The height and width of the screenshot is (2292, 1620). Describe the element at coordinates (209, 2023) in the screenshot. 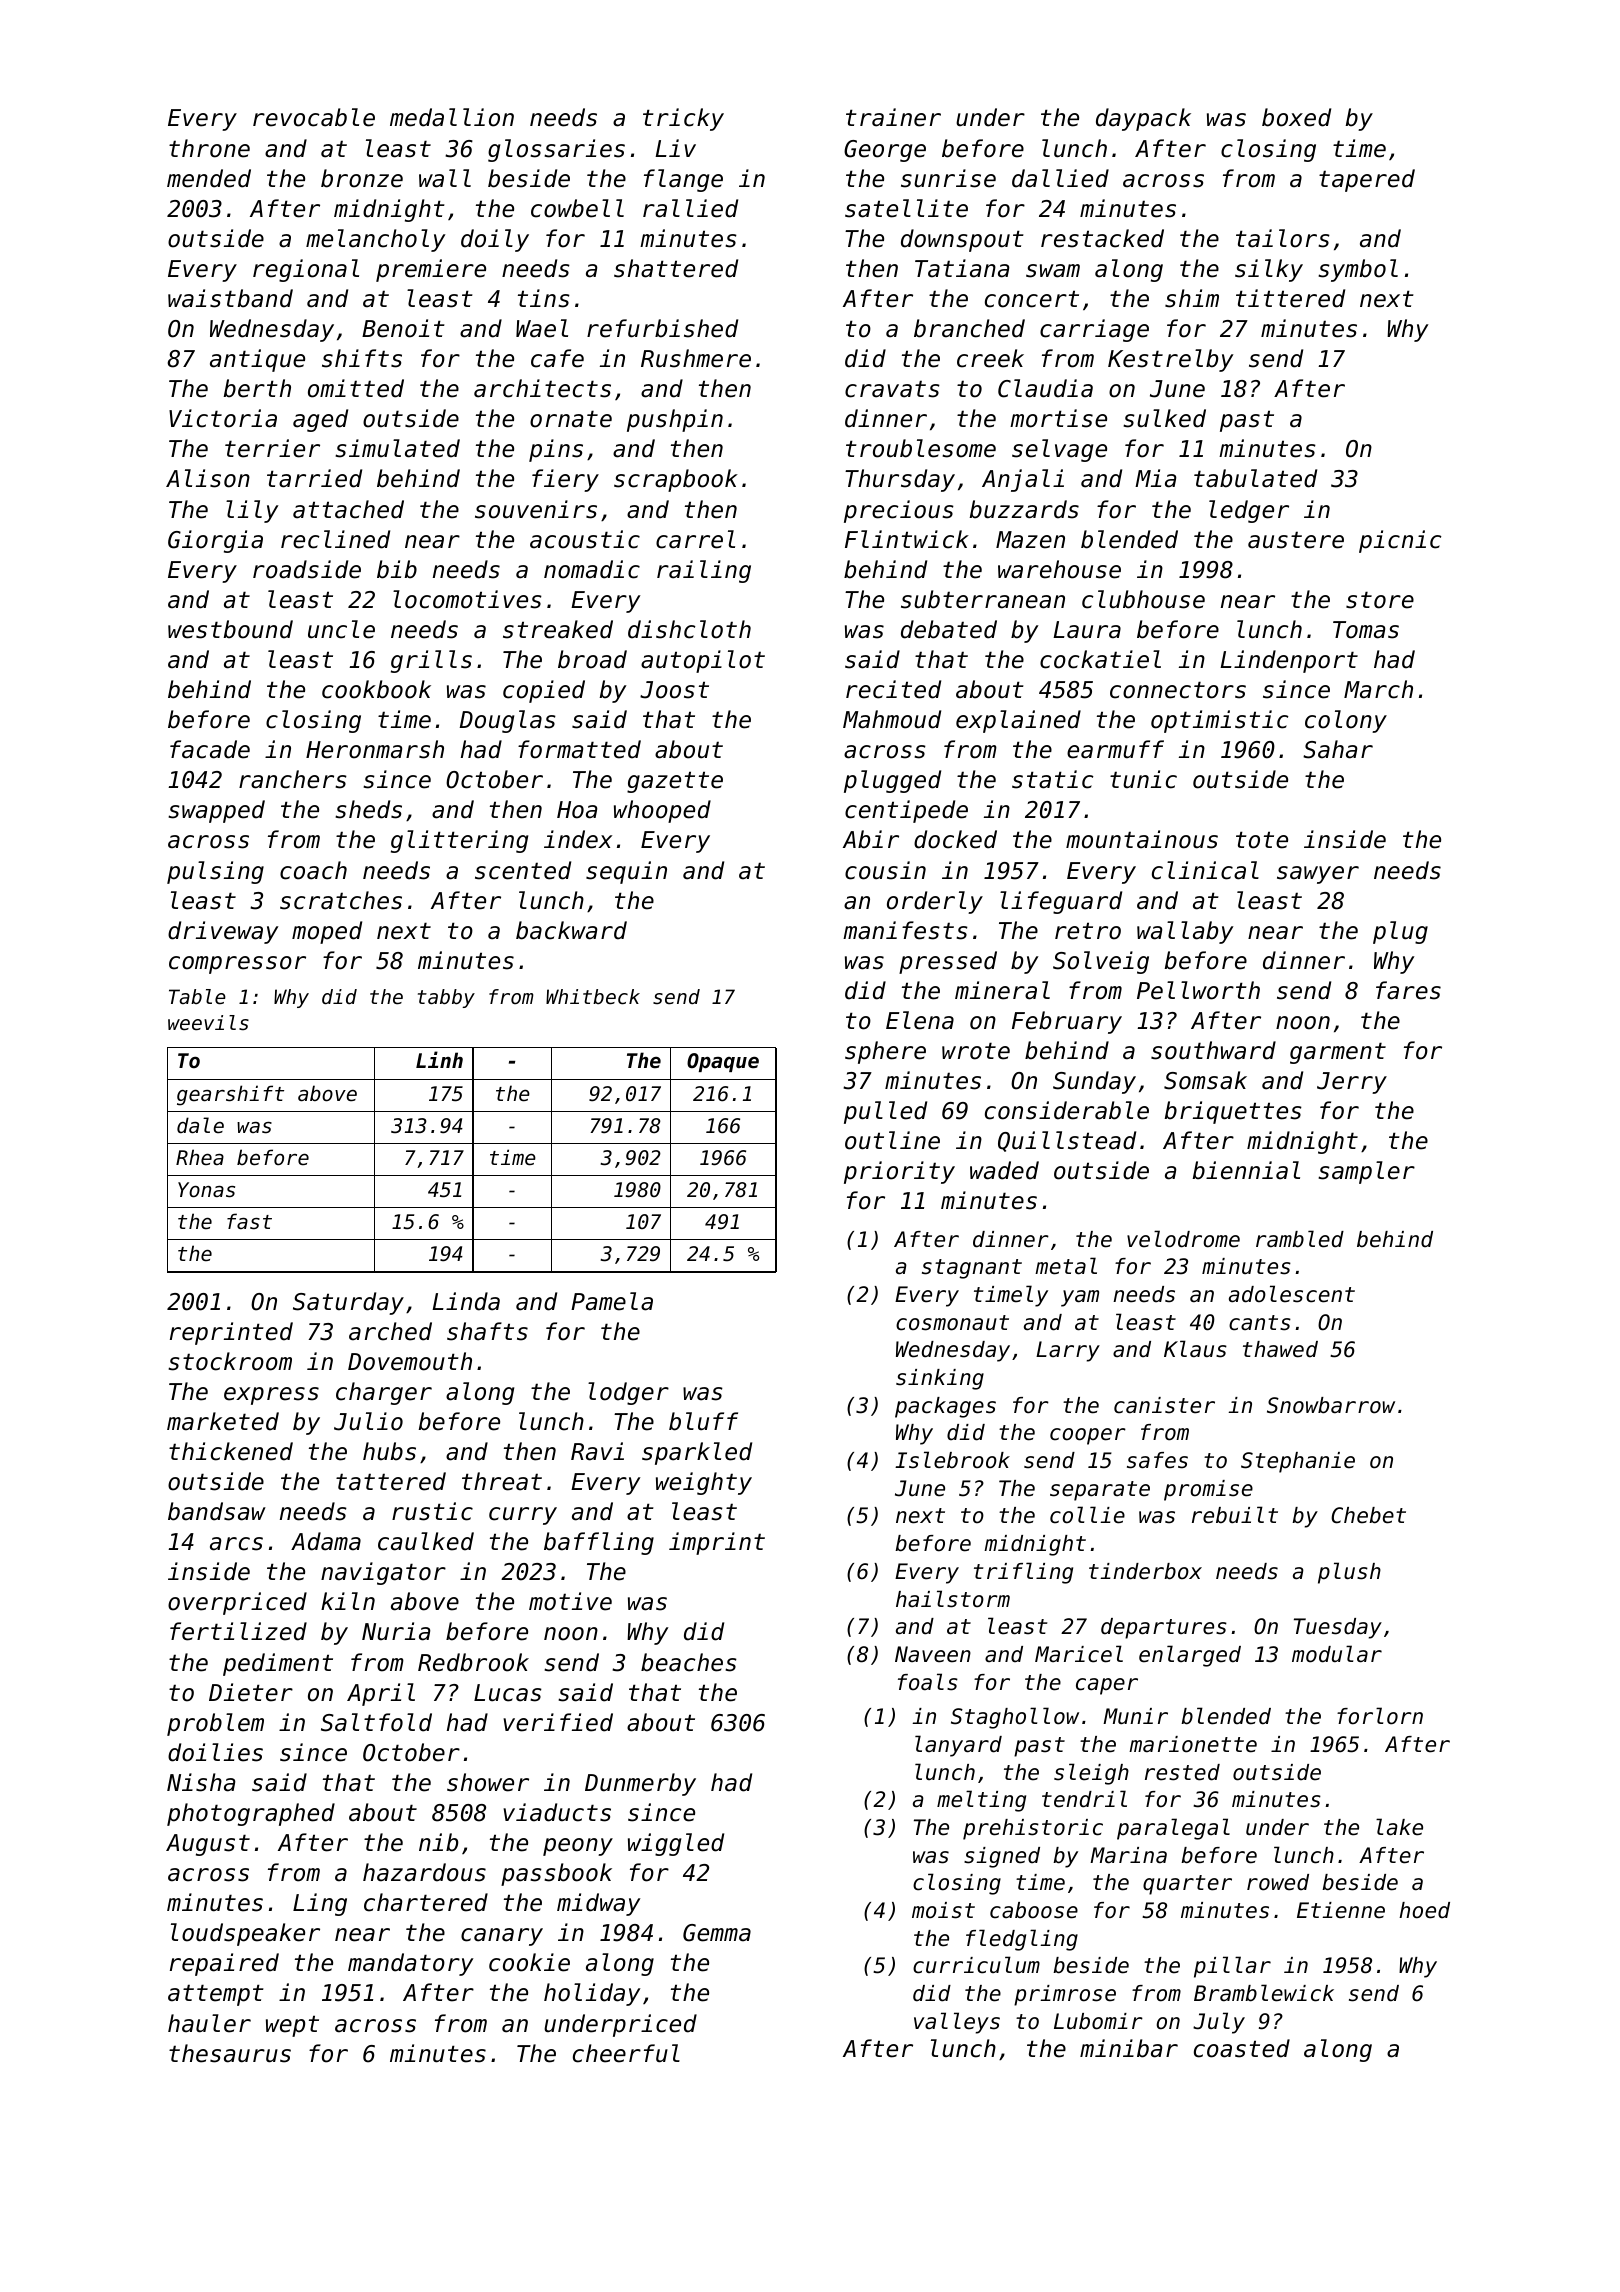

I see `hauler` at that location.
